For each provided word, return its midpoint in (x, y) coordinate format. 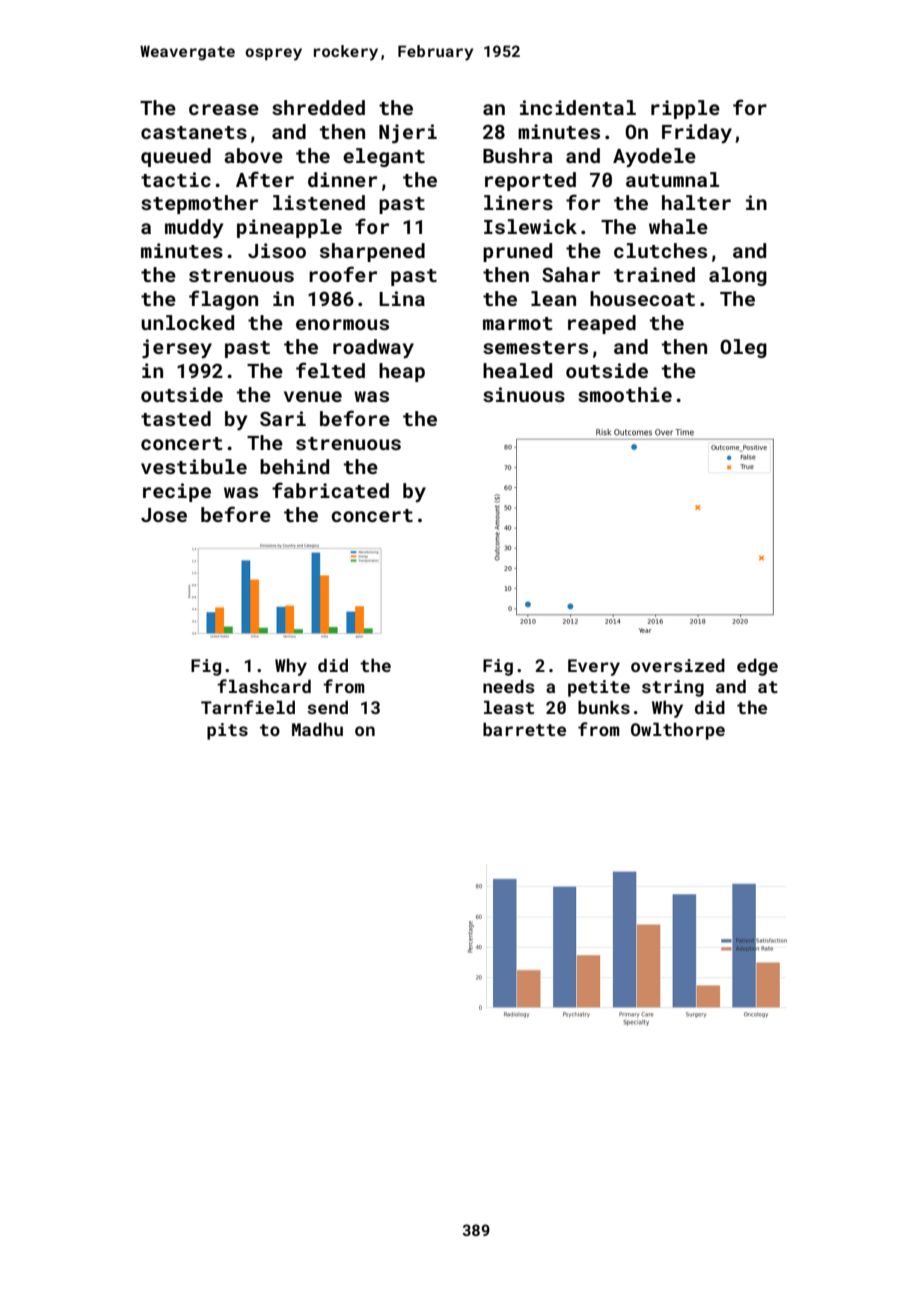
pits (227, 731)
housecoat (642, 298)
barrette (524, 729)
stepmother (199, 204)
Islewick (530, 226)
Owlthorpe (678, 731)
